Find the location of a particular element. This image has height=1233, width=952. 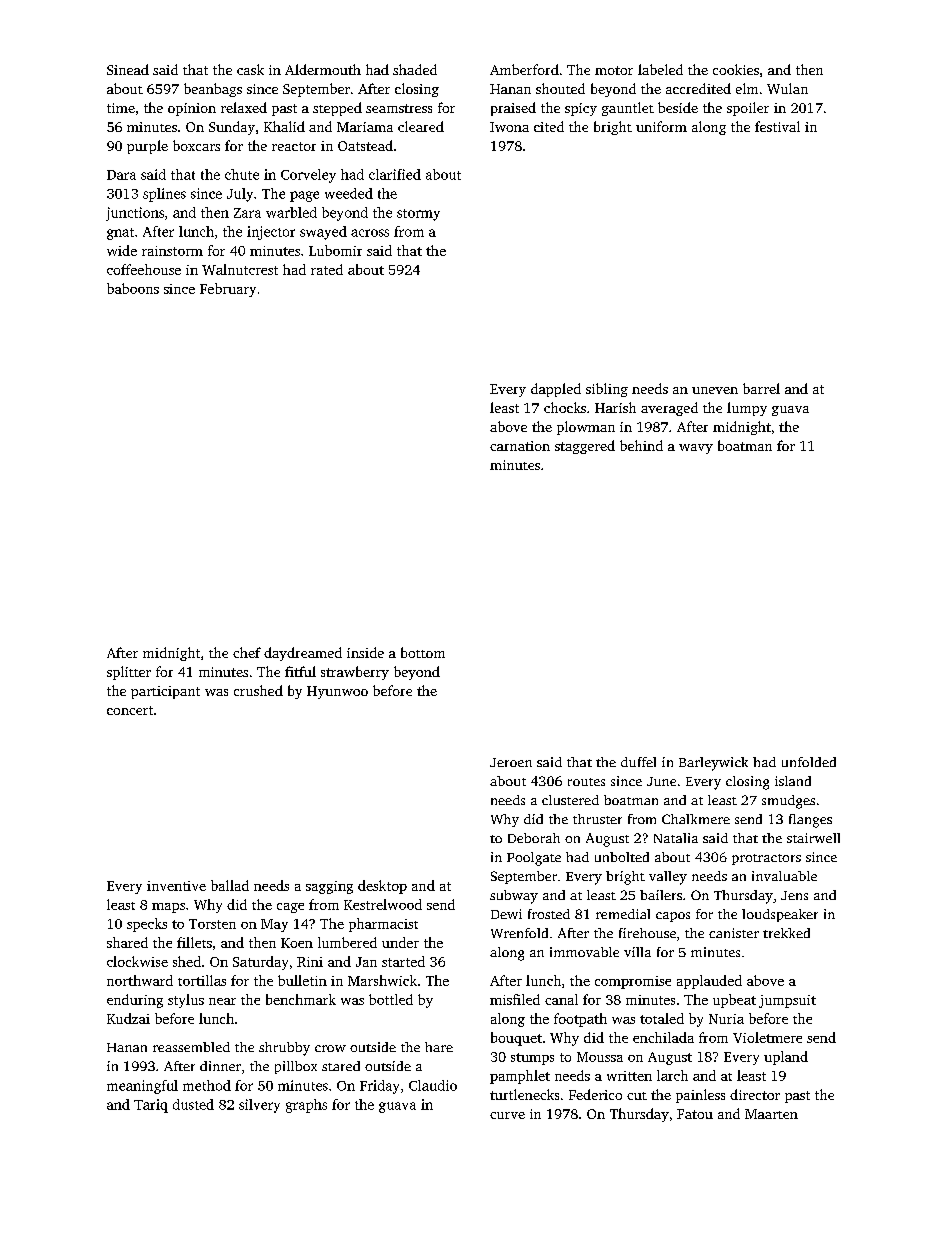

Corveley is located at coordinates (308, 176).
